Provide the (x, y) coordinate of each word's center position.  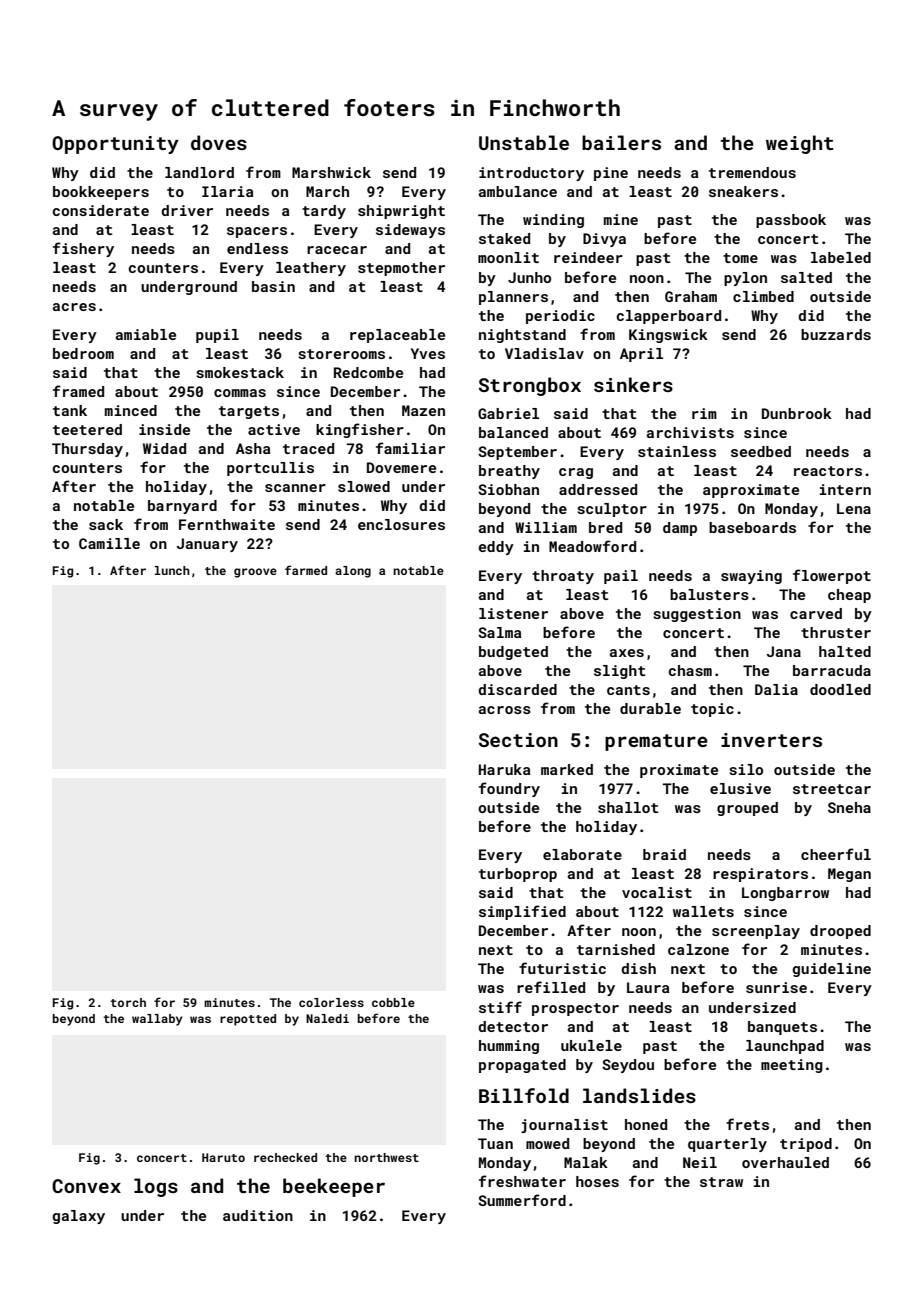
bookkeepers (101, 193)
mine (621, 219)
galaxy (78, 1217)
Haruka (504, 769)
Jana (784, 651)
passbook (791, 221)
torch (128, 1002)
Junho (529, 277)
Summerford (522, 1200)
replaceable (397, 336)
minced (131, 410)
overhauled (785, 1162)
